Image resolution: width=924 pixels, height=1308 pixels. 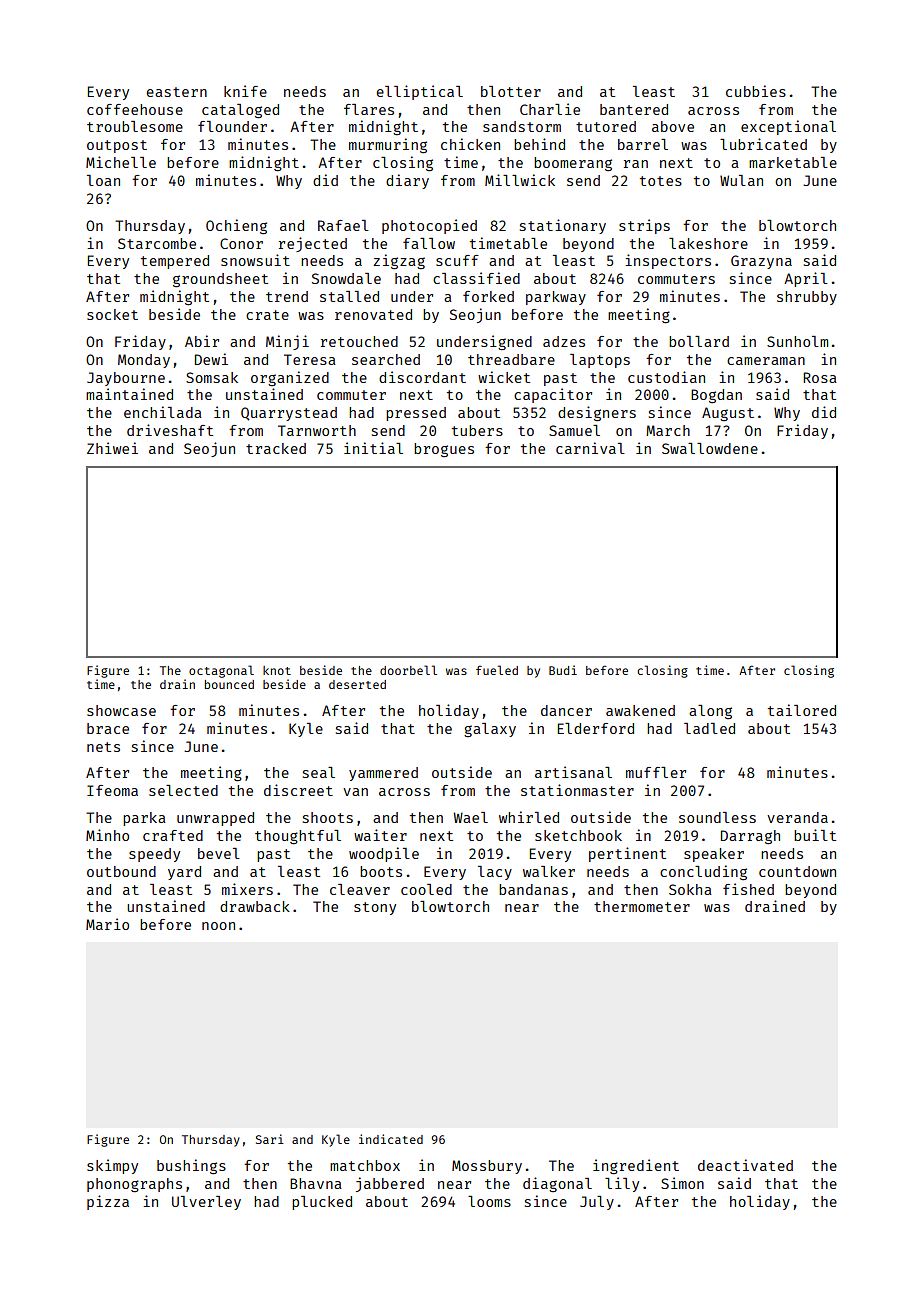 What do you see at coordinates (597, 1203) in the page?
I see `July` at bounding box center [597, 1203].
